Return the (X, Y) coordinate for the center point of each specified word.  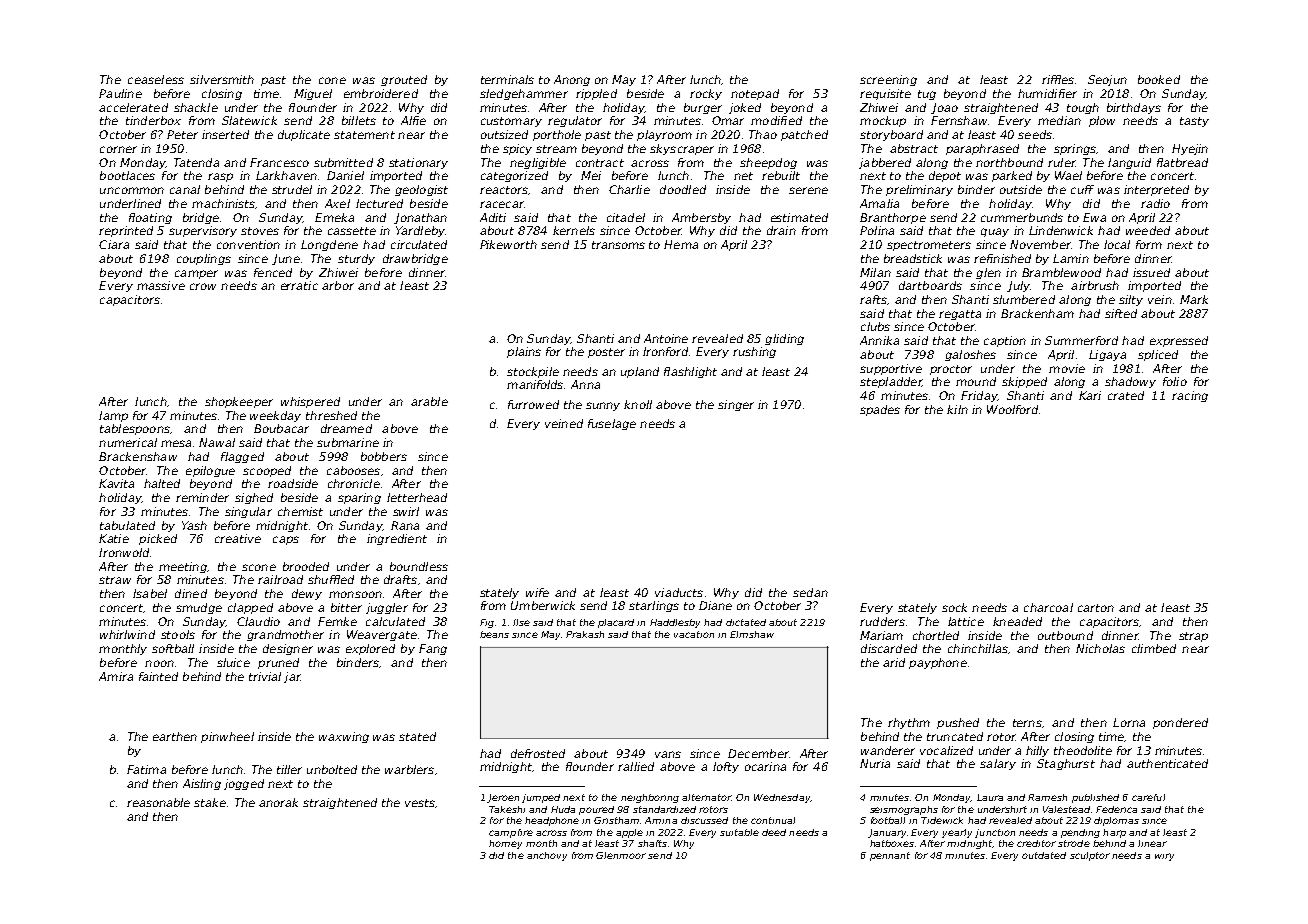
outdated (1044, 855)
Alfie (413, 120)
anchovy (547, 856)
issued (1151, 272)
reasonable (158, 802)
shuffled (331, 579)
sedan (810, 592)
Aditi (493, 217)
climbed (1154, 648)
